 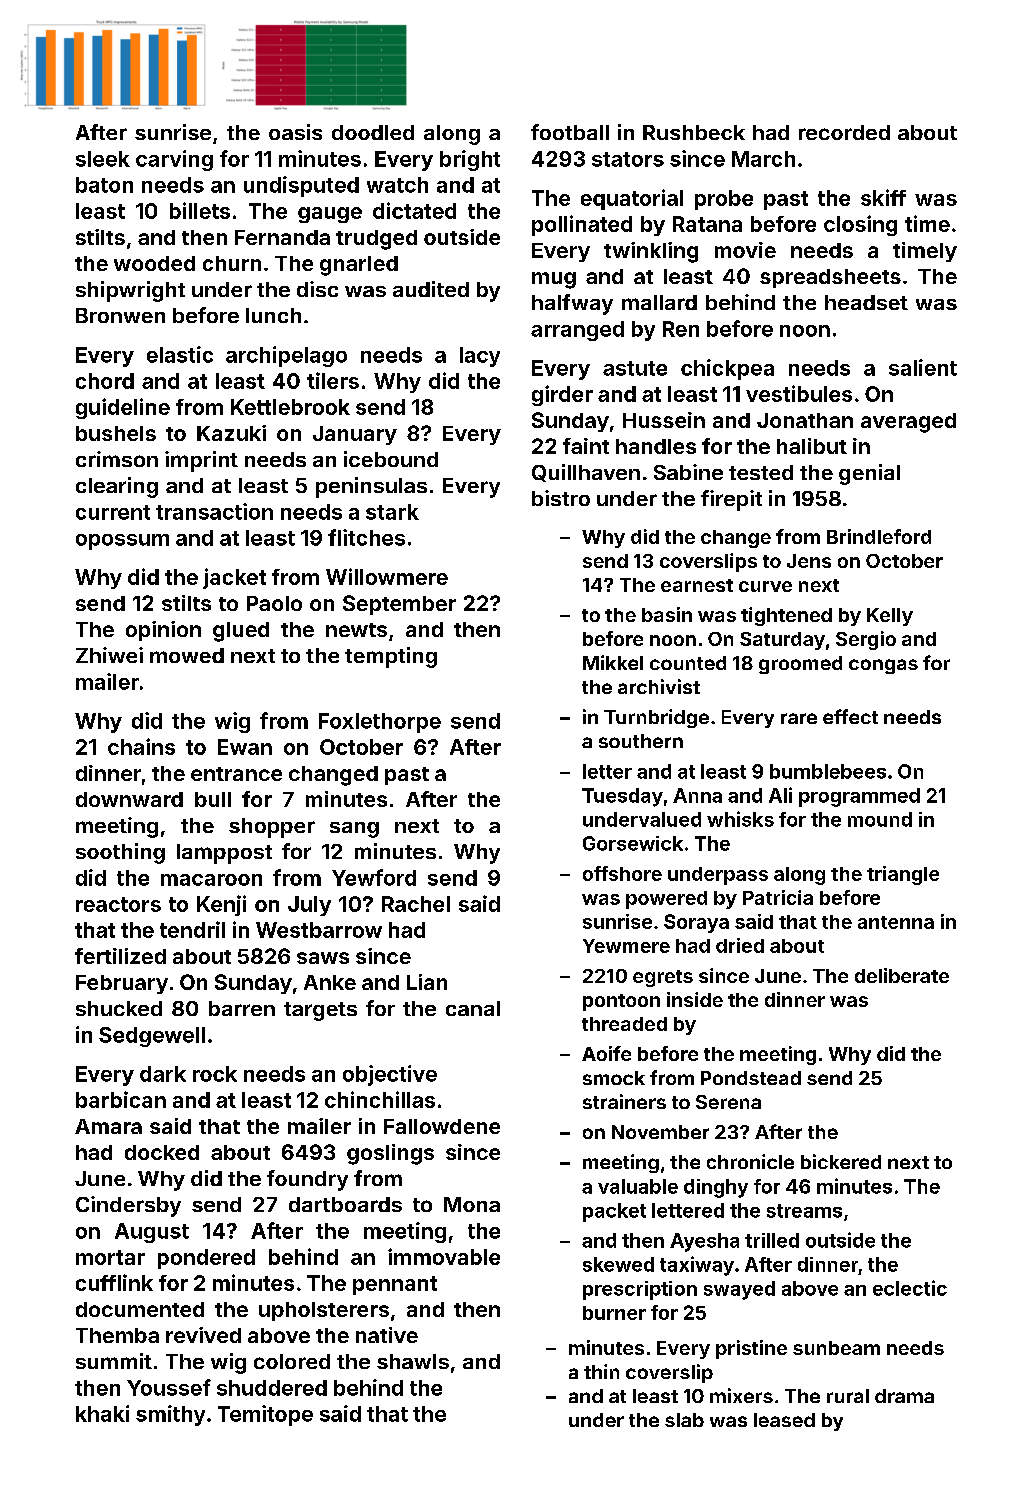 What do you see at coordinates (728, 1102) in the document?
I see `Serena` at bounding box center [728, 1102].
